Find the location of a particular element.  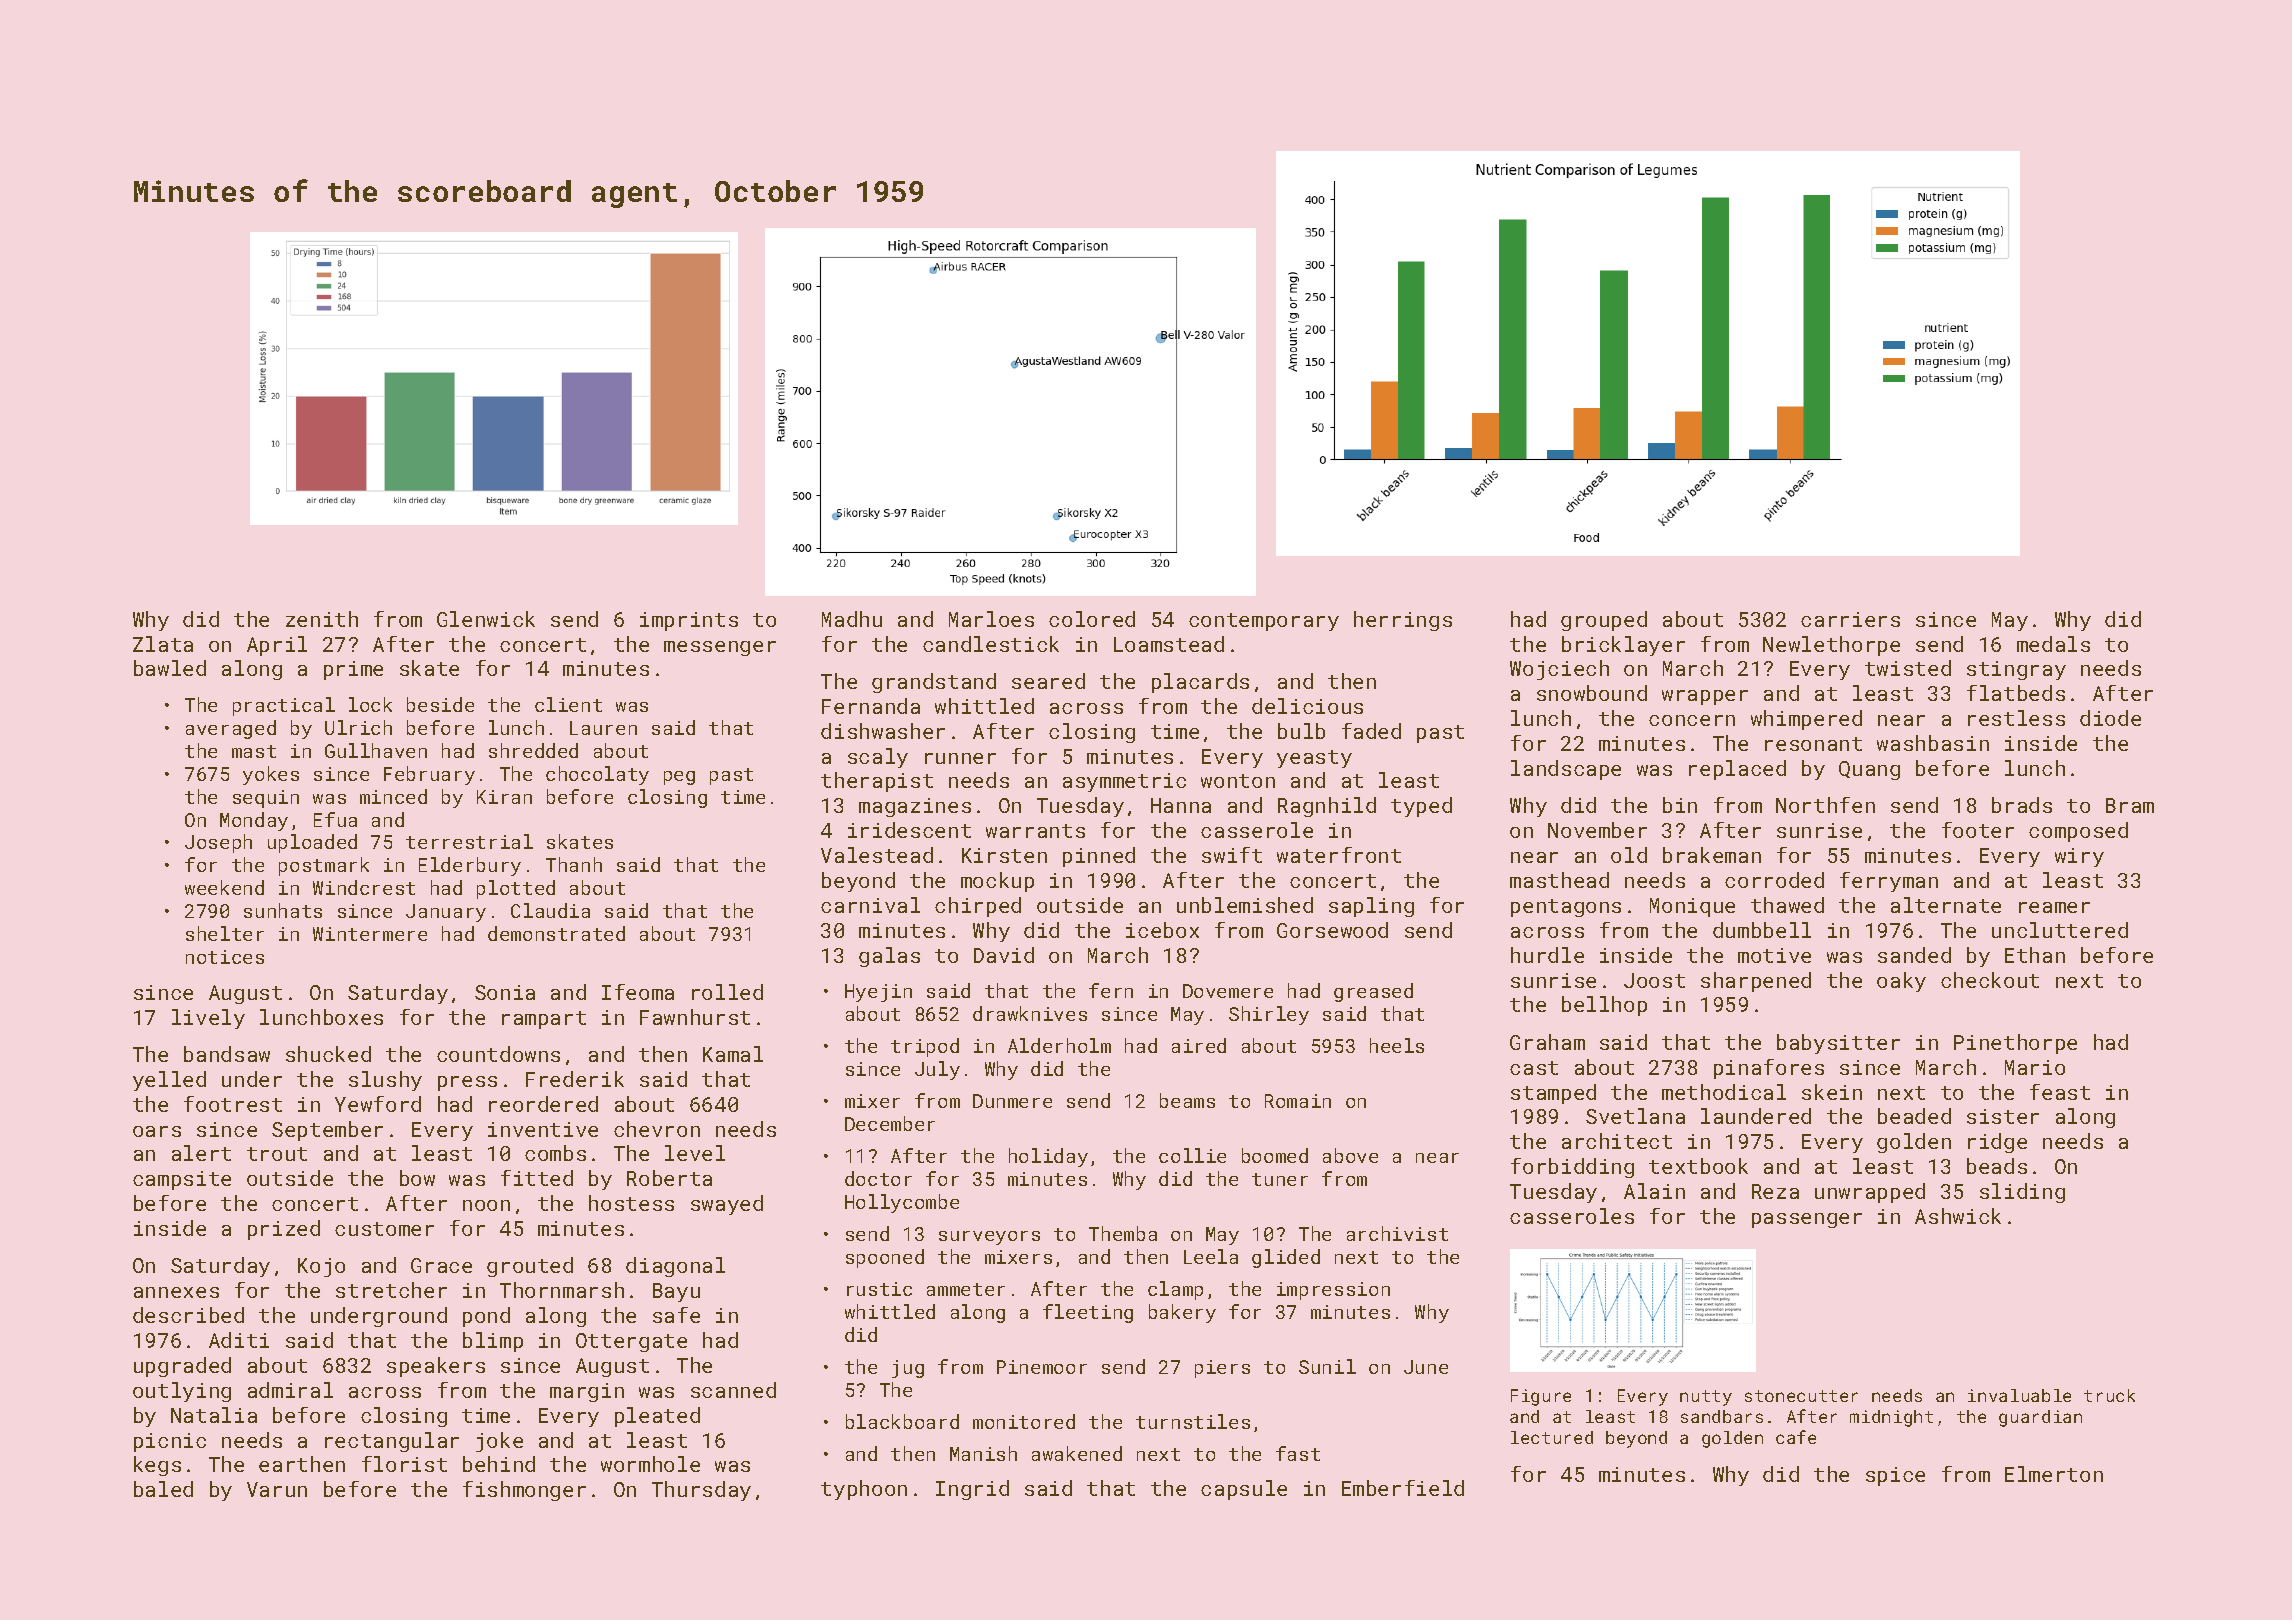

Emberfield is located at coordinates (1403, 1488).
